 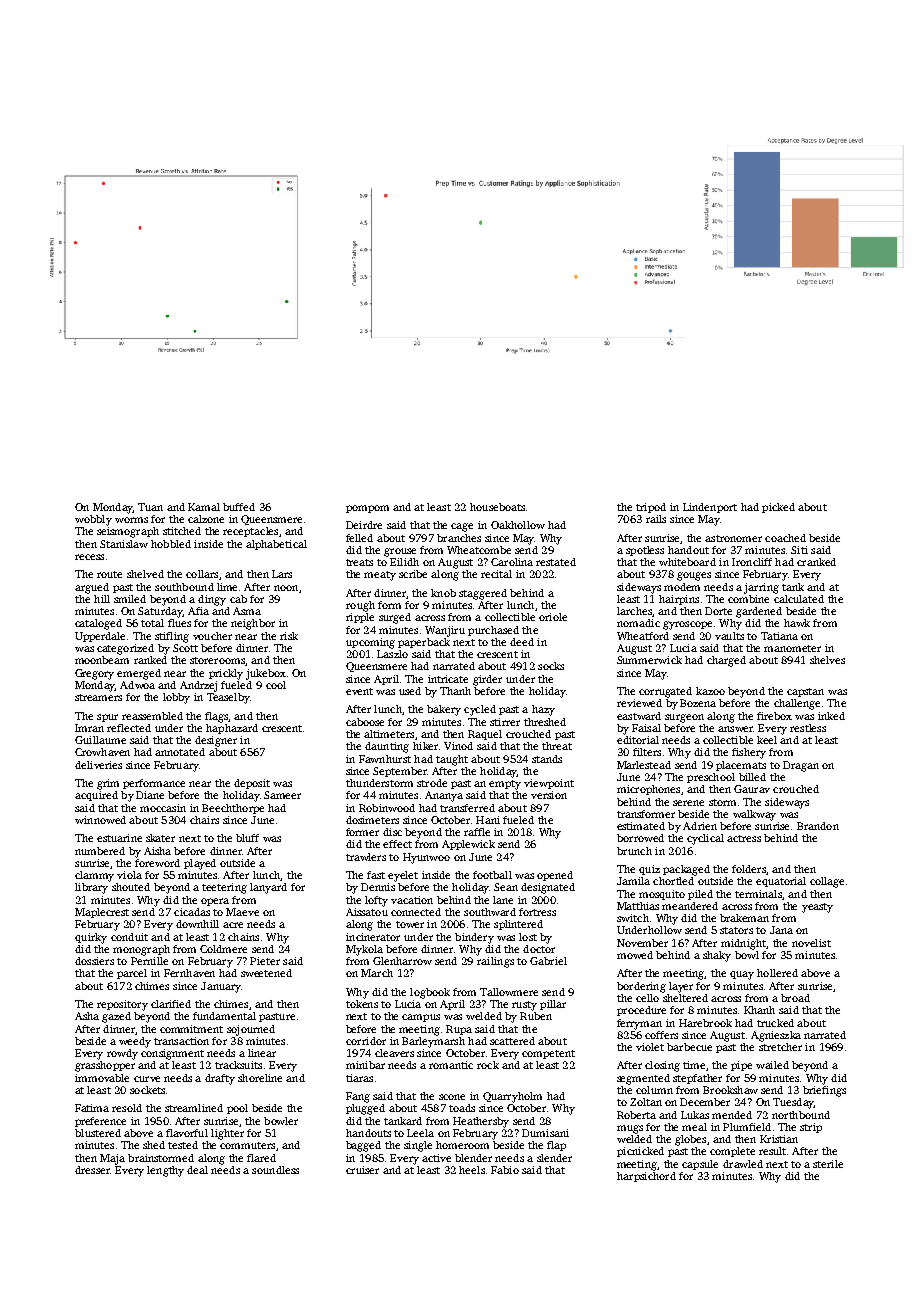 What do you see at coordinates (717, 956) in the document?
I see `shaky` at bounding box center [717, 956].
